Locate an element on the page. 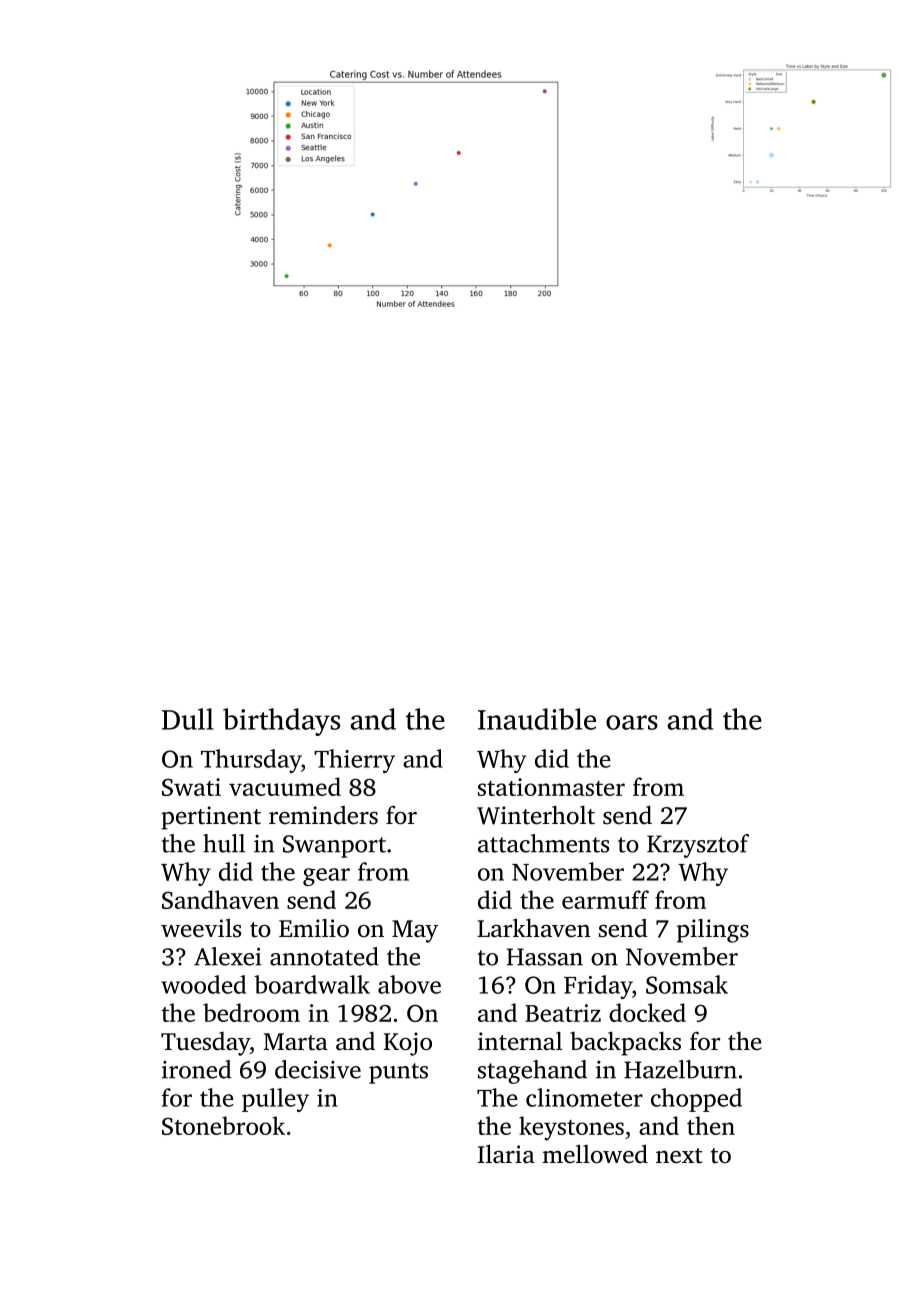  pertinent is located at coordinates (211, 818).
